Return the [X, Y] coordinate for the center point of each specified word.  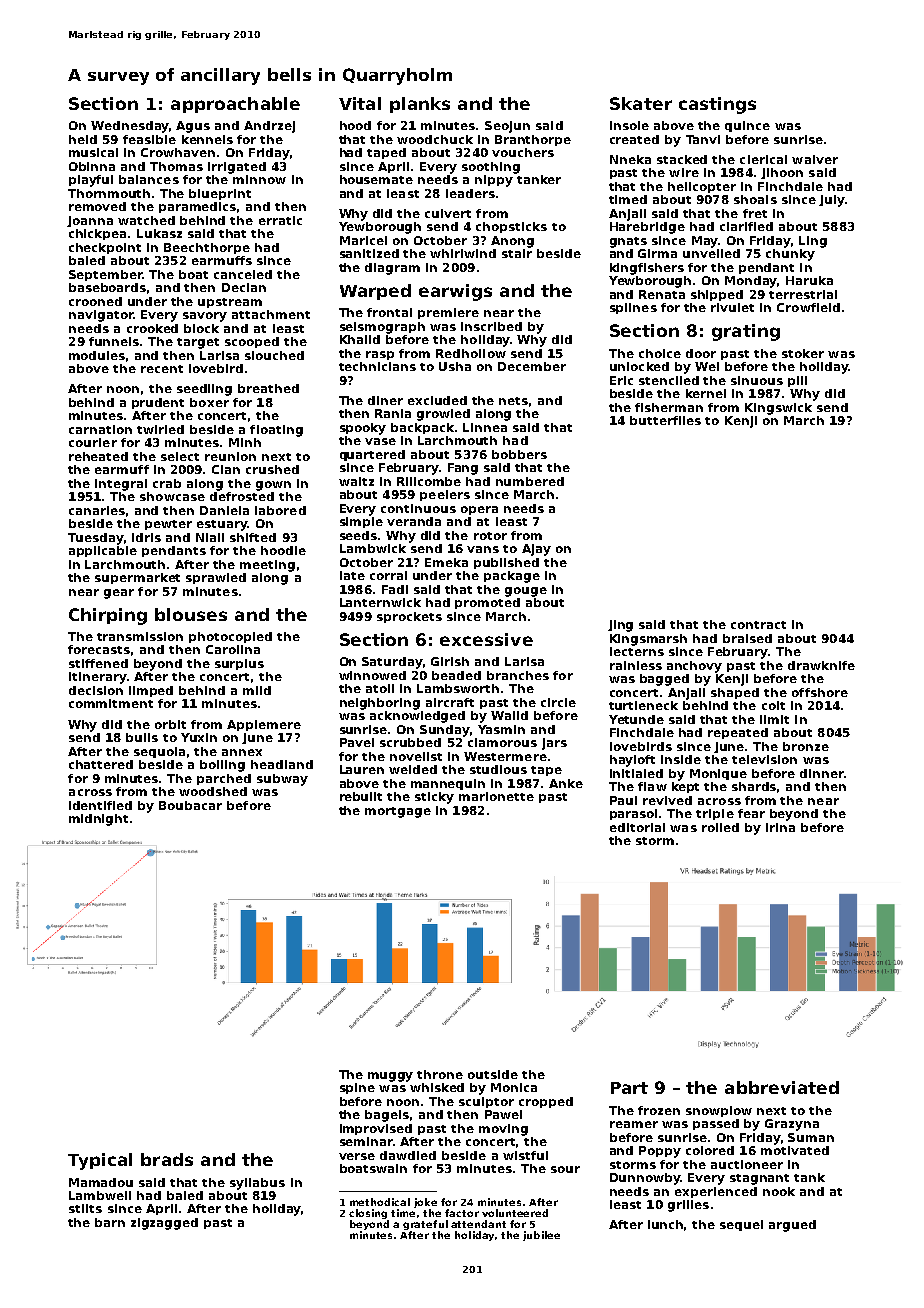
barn [110, 1222]
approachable [235, 105]
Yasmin [501, 729]
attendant [478, 1224]
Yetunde [636, 719]
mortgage [398, 812]
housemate [376, 179]
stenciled [669, 380]
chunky [790, 255]
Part [629, 1088]
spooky [363, 429]
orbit [170, 724]
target [198, 343]
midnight [98, 820]
